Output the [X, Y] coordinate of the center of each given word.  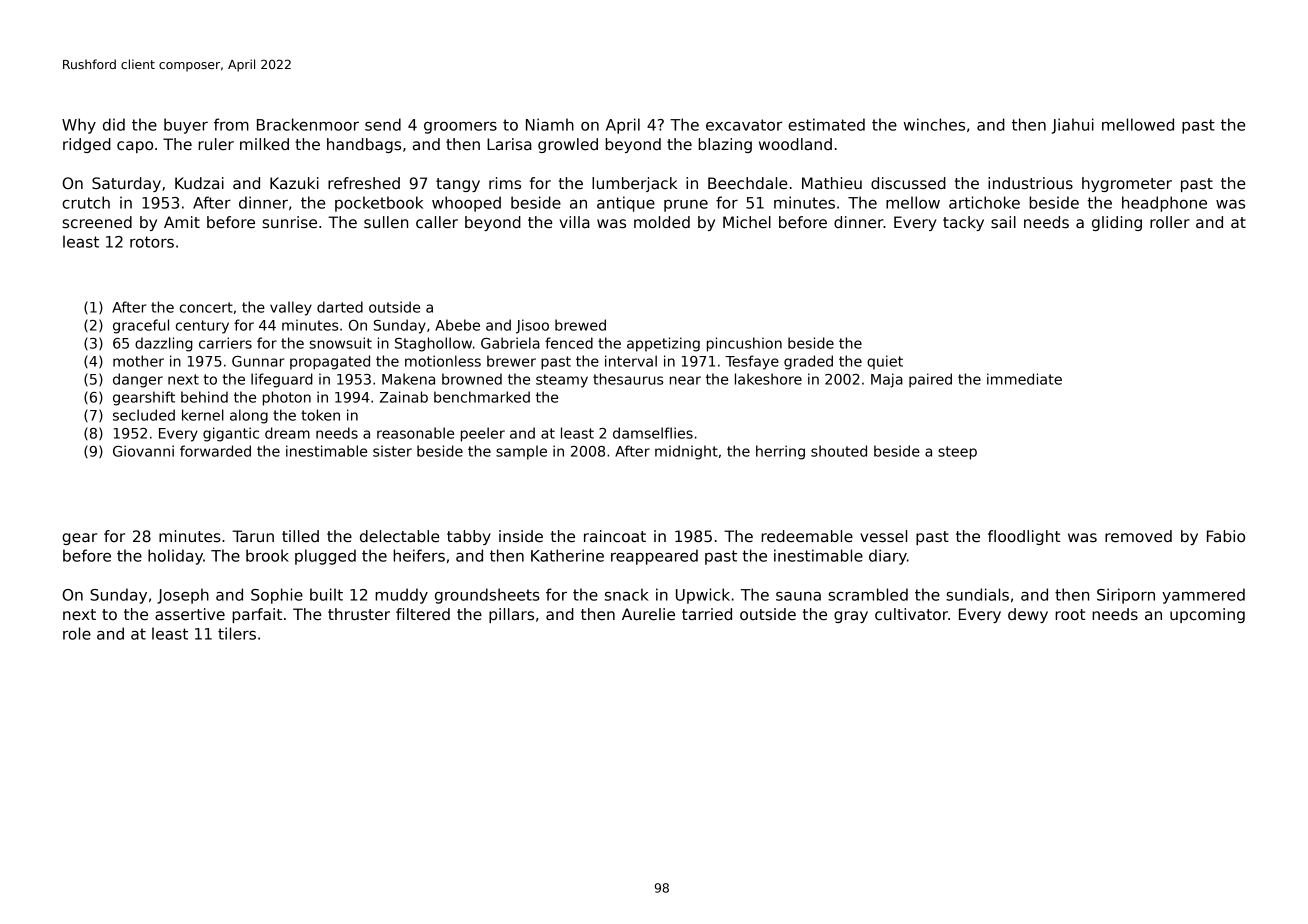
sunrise [289, 222]
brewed [580, 325]
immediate [1024, 379]
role [77, 633]
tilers [237, 633]
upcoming [1207, 615]
